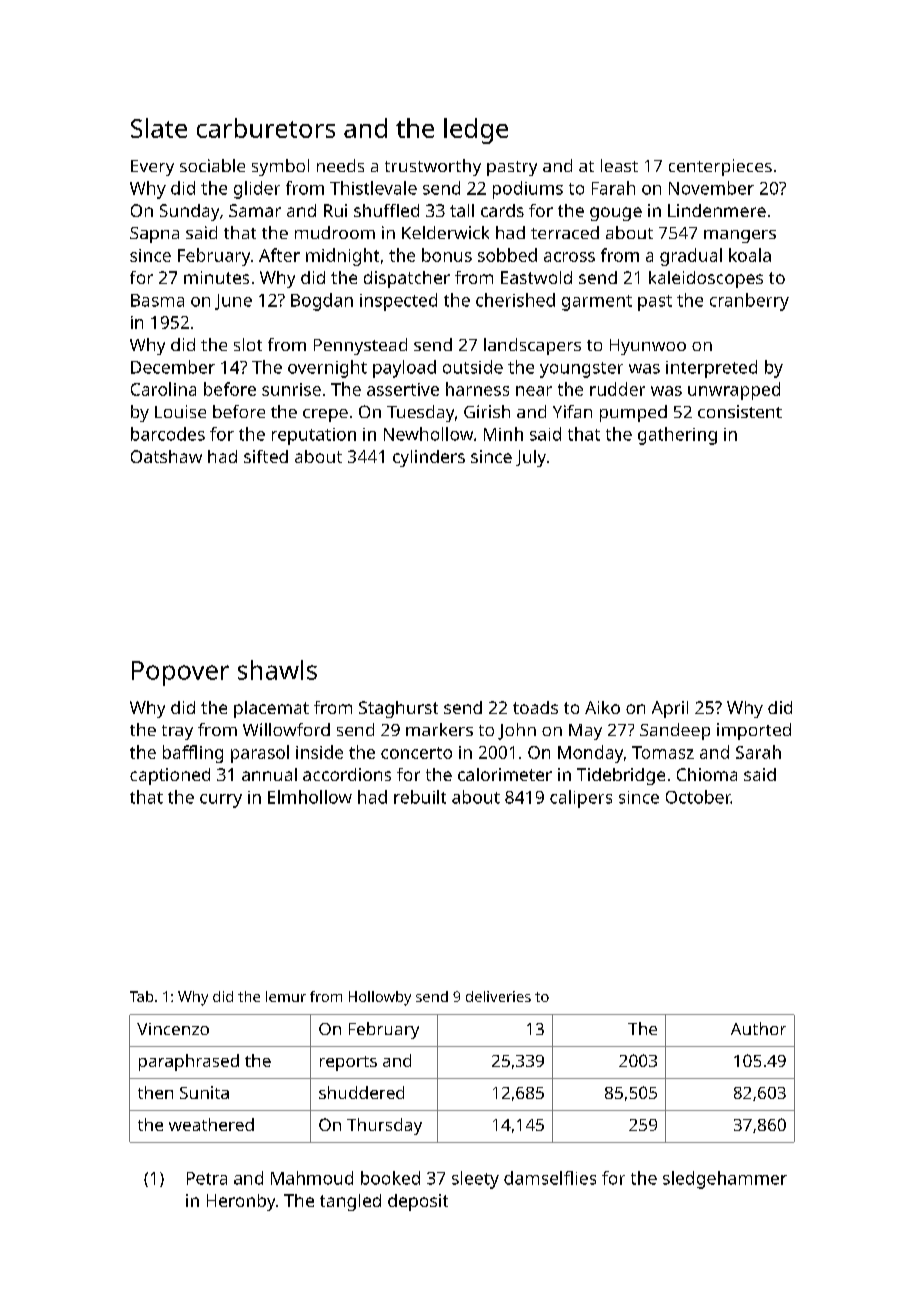 The height and width of the page is (1314, 924). What do you see at coordinates (266, 128) in the page?
I see `carburetors` at bounding box center [266, 128].
